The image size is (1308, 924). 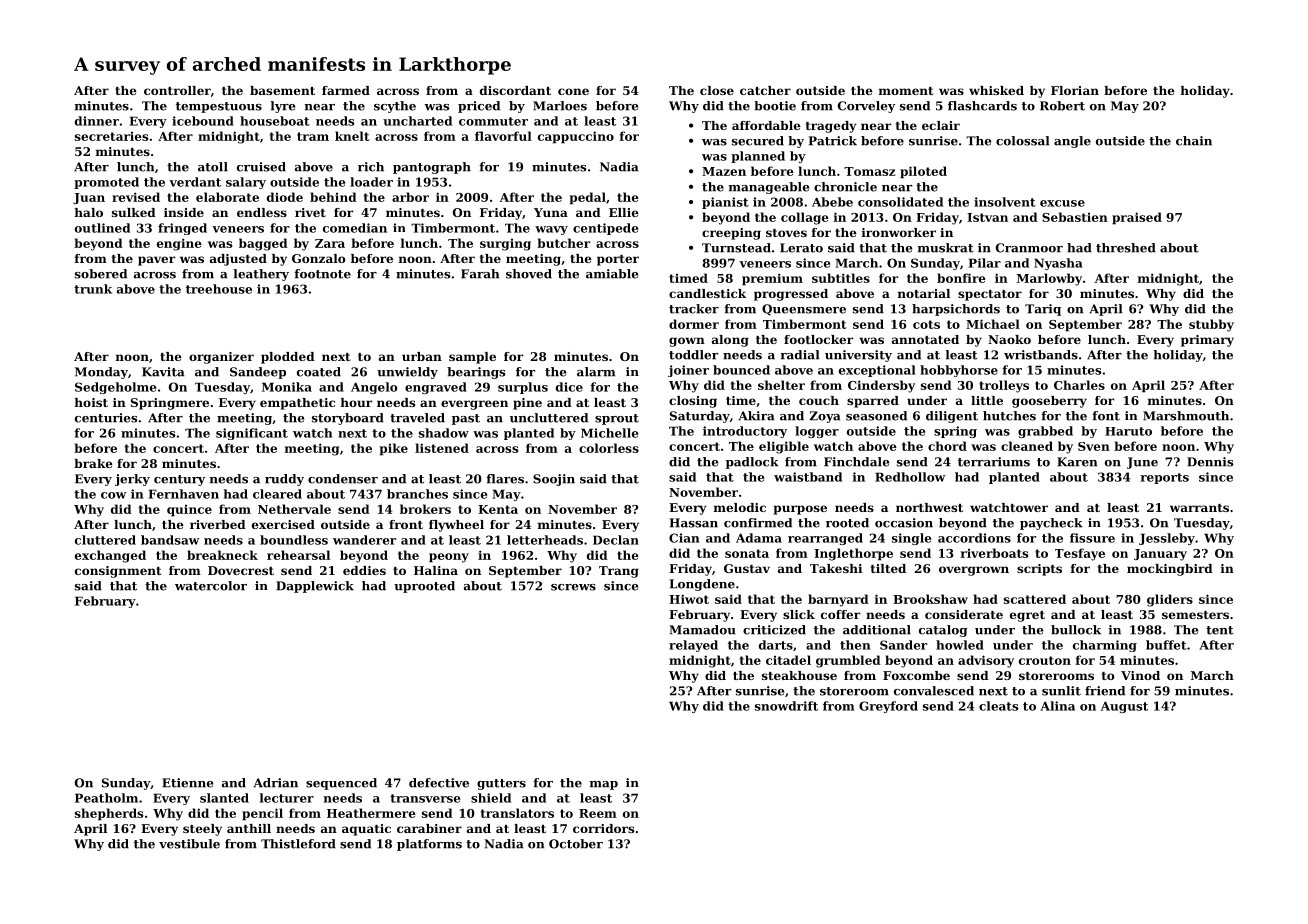 What do you see at coordinates (1041, 355) in the document?
I see `wristbands` at bounding box center [1041, 355].
